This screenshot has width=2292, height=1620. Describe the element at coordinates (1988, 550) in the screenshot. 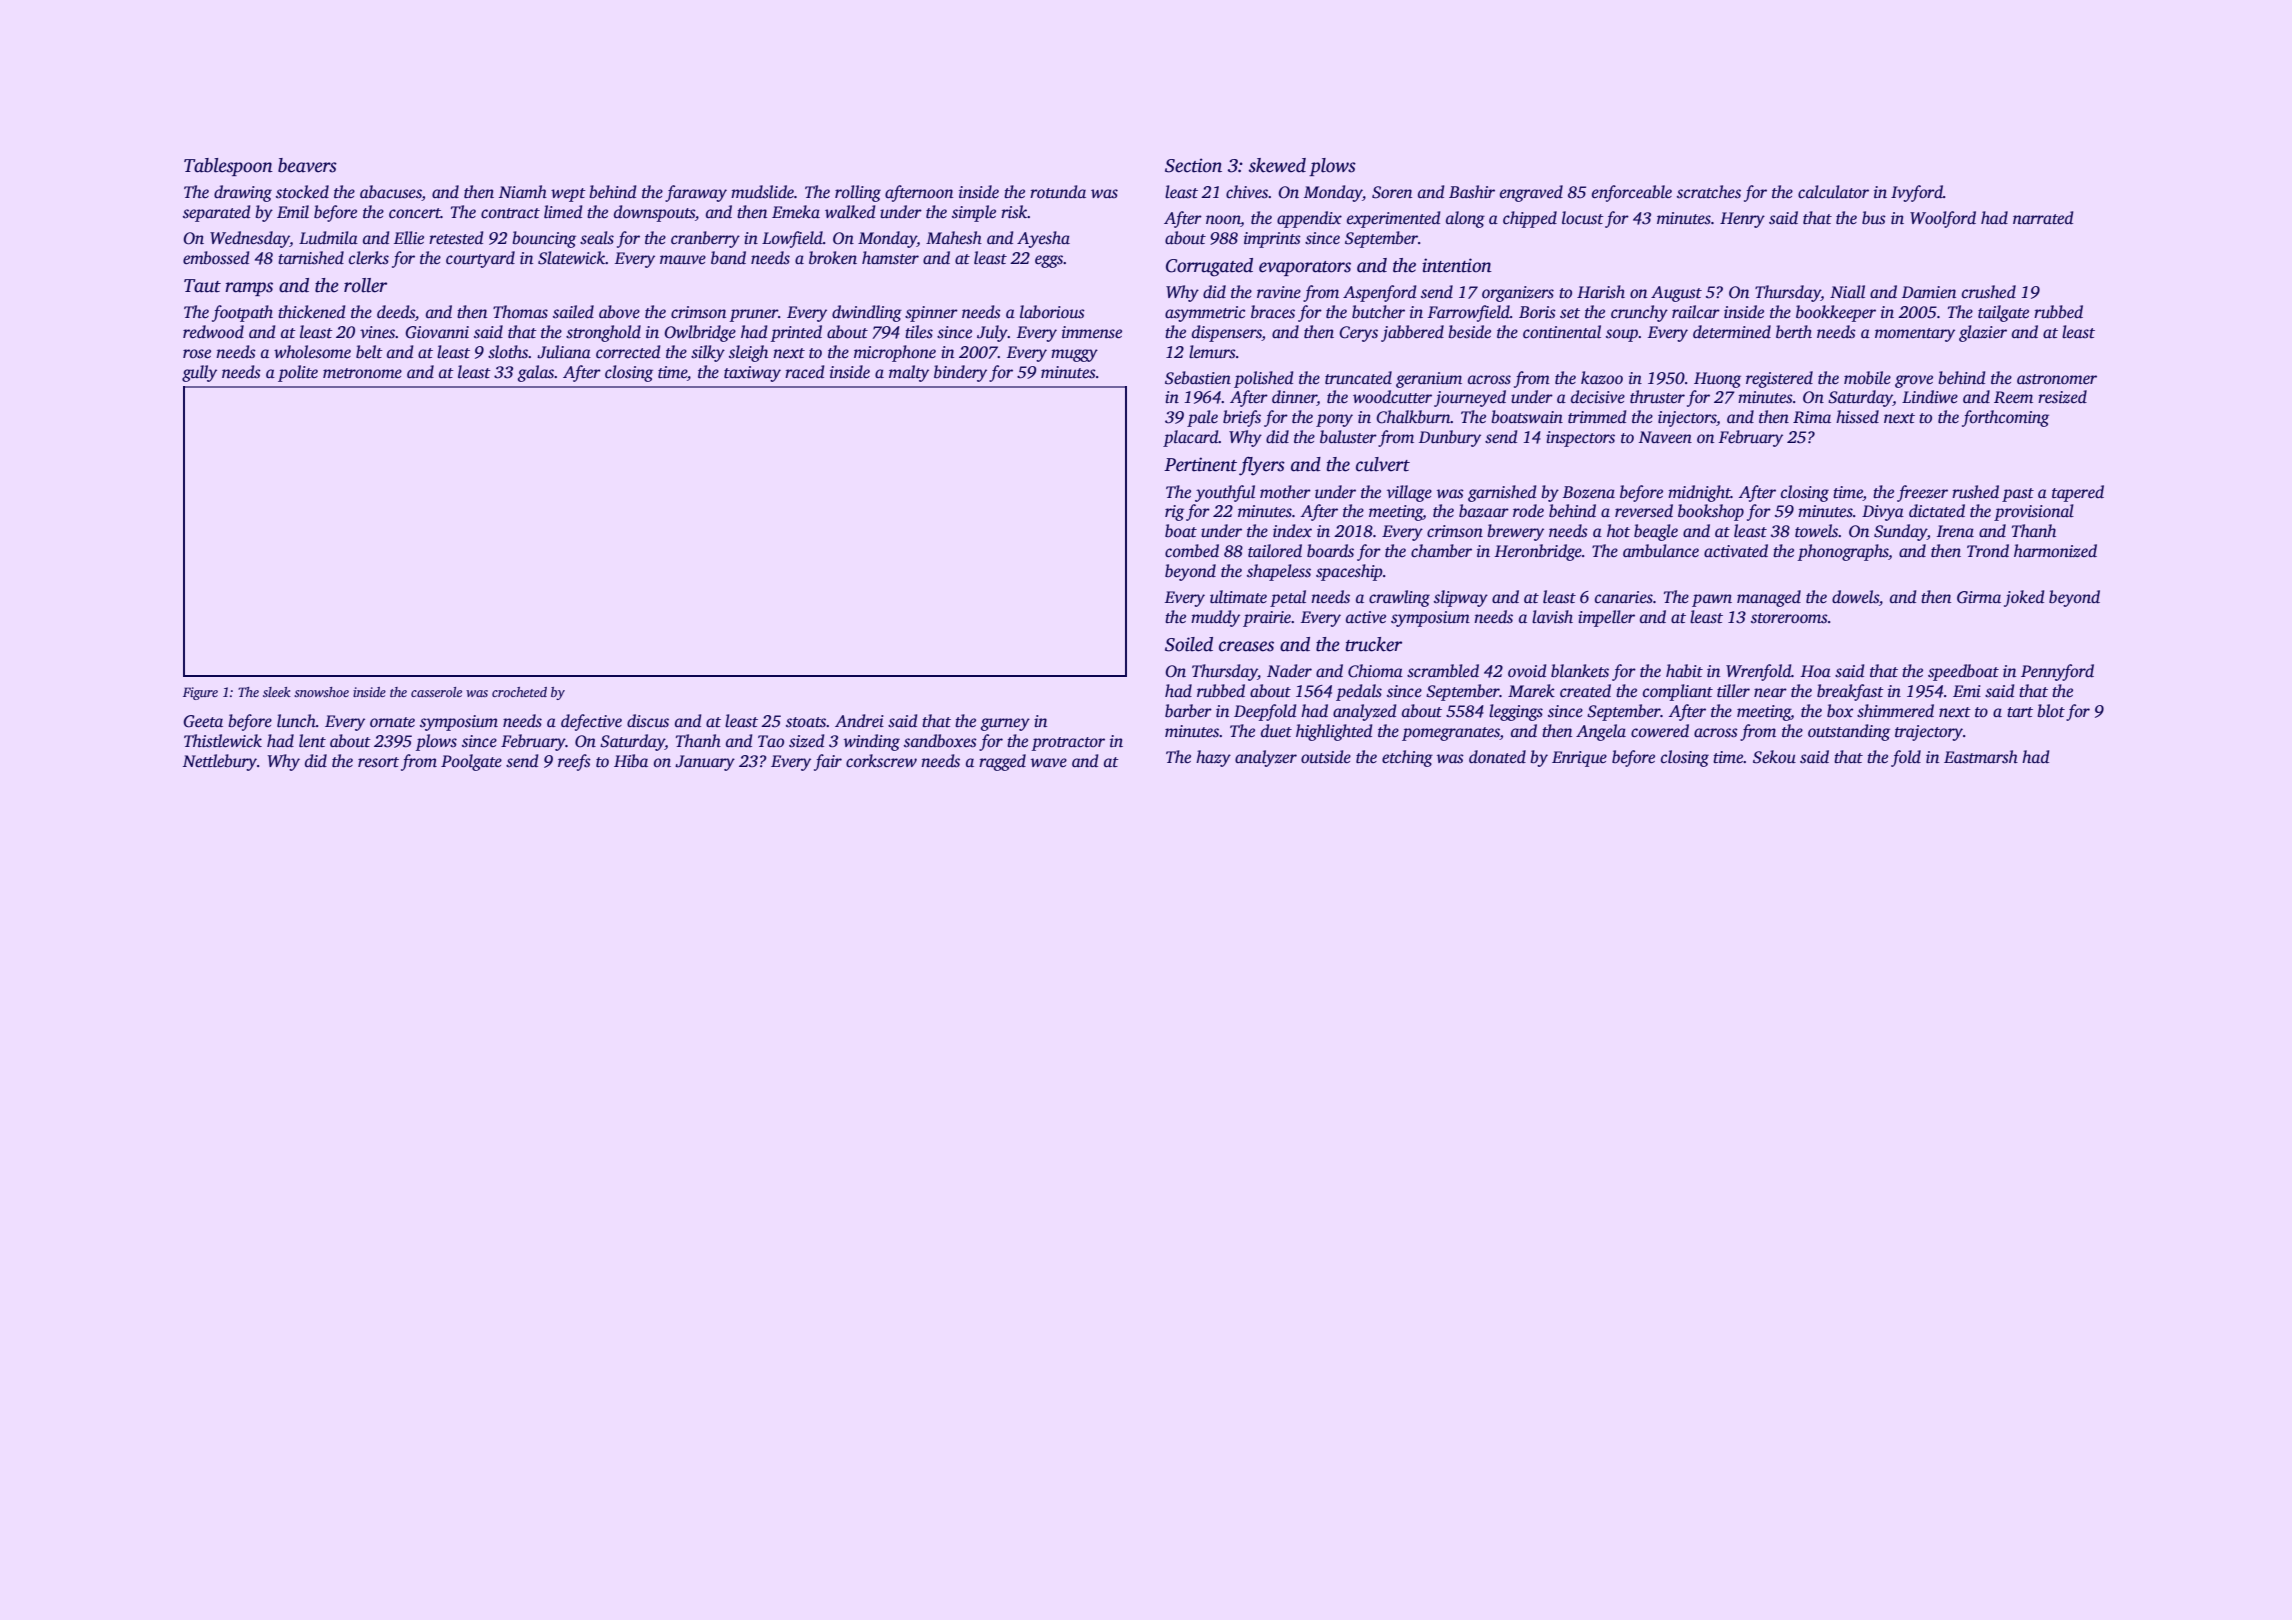

I see `Trond` at that location.
